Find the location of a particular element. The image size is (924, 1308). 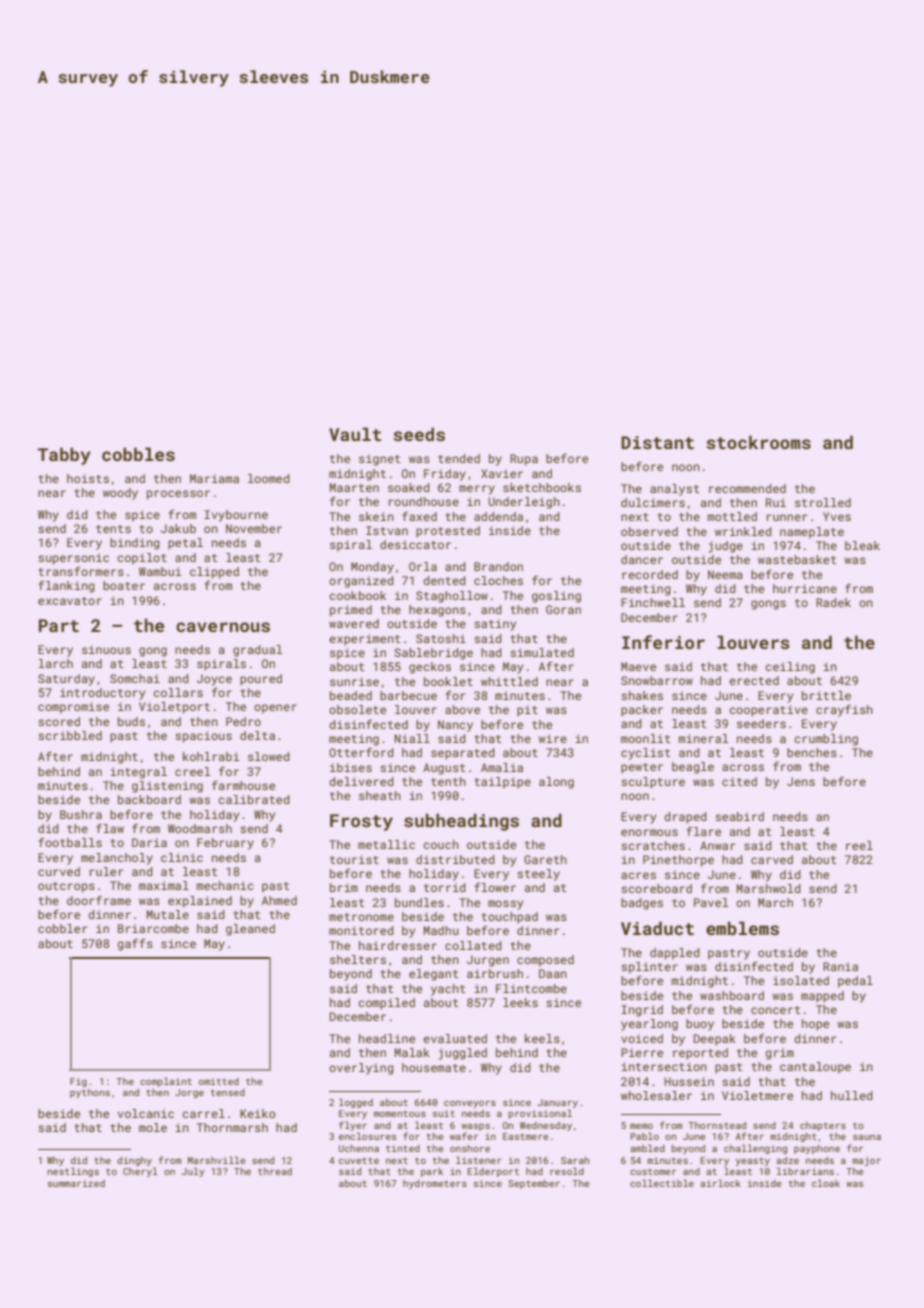

boater is located at coordinates (124, 585).
